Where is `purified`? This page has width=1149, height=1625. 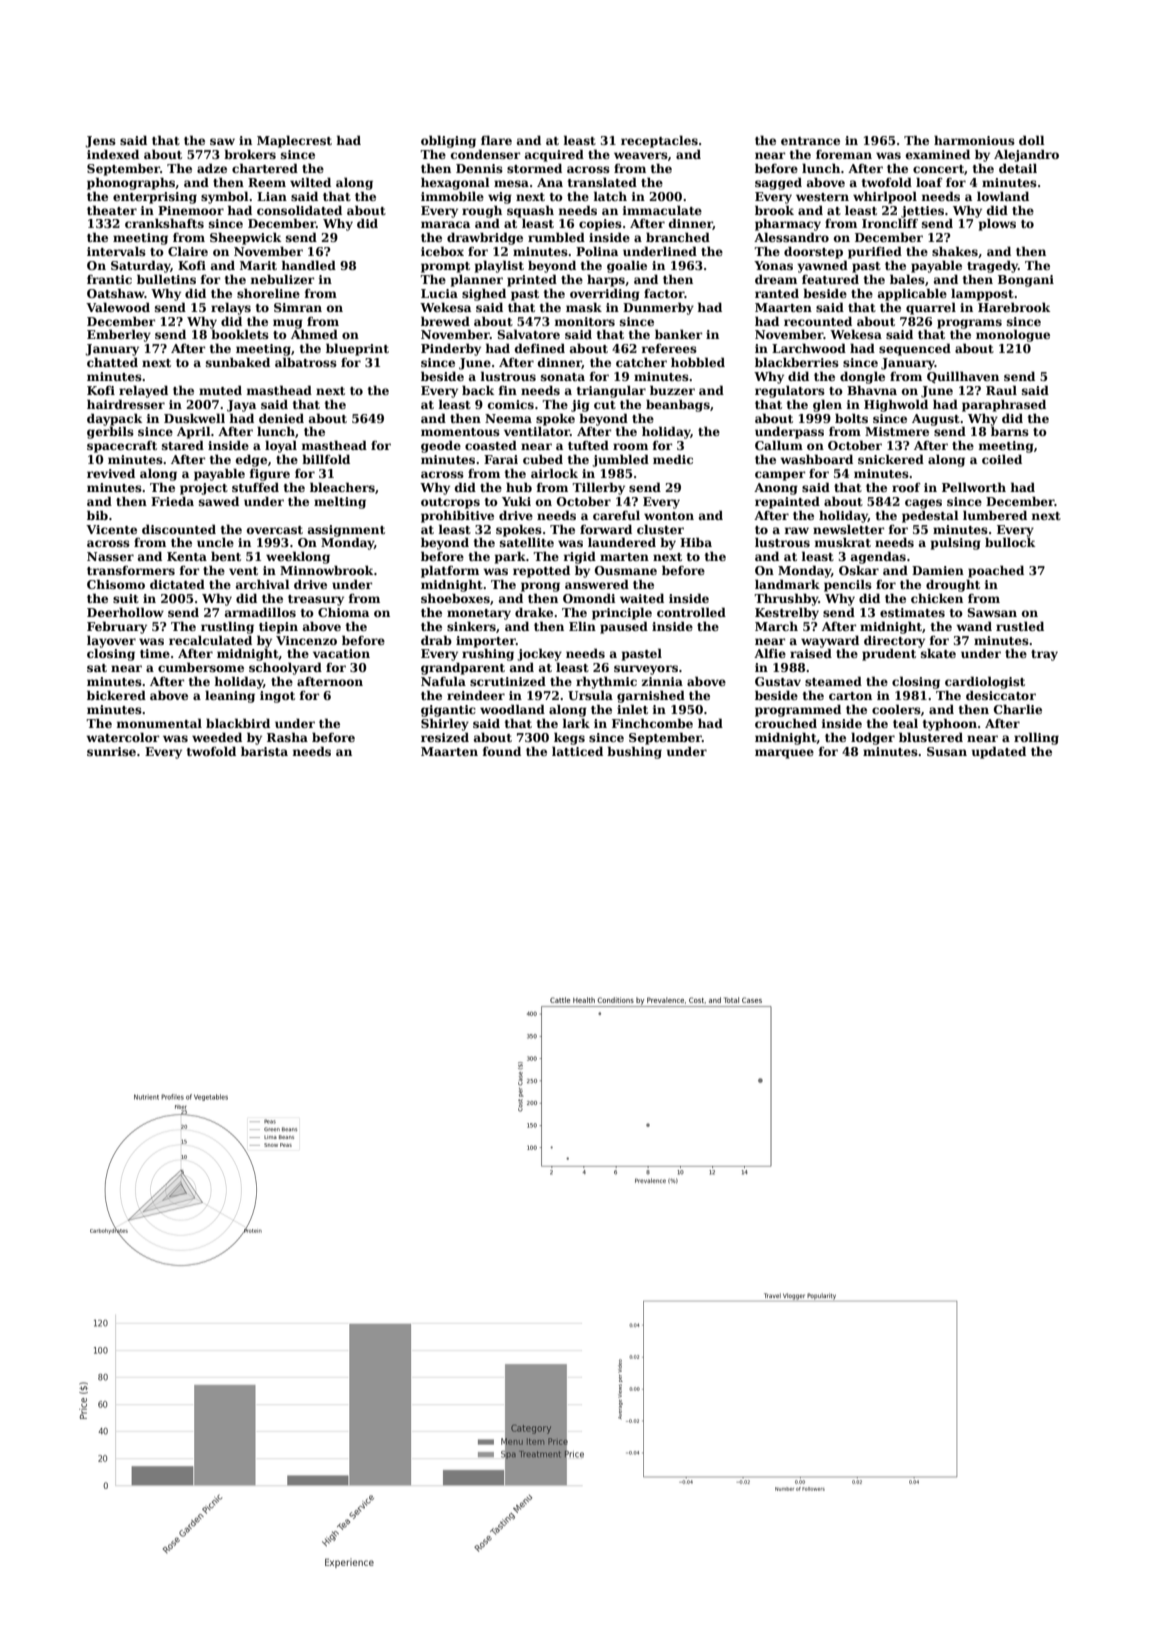 purified is located at coordinates (875, 252).
